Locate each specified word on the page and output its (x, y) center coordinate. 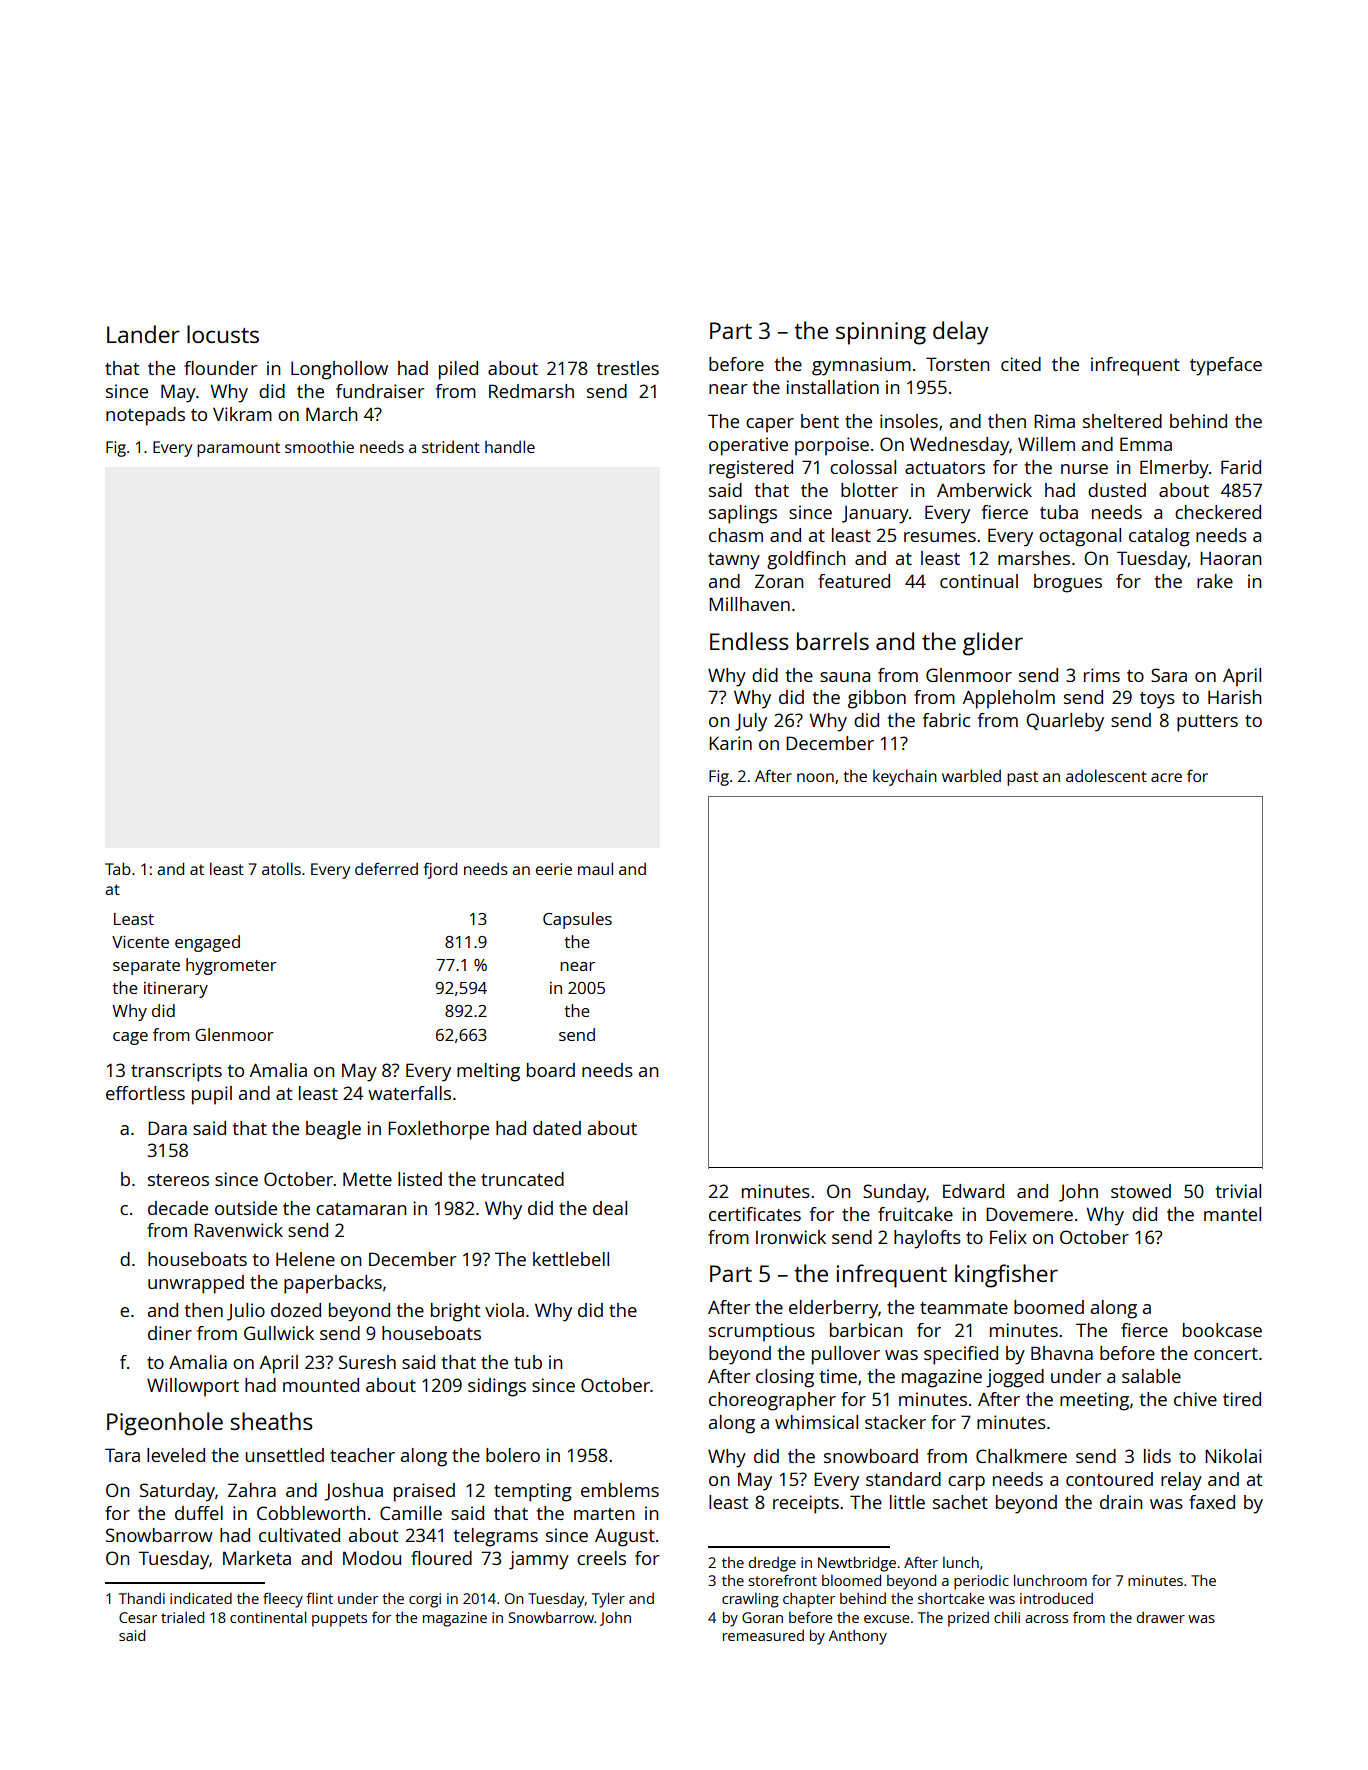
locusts (223, 334)
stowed (1141, 1191)
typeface (1226, 366)
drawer (1161, 1617)
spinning (881, 333)
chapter (809, 1600)
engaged (207, 943)
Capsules (577, 920)
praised (424, 1492)
